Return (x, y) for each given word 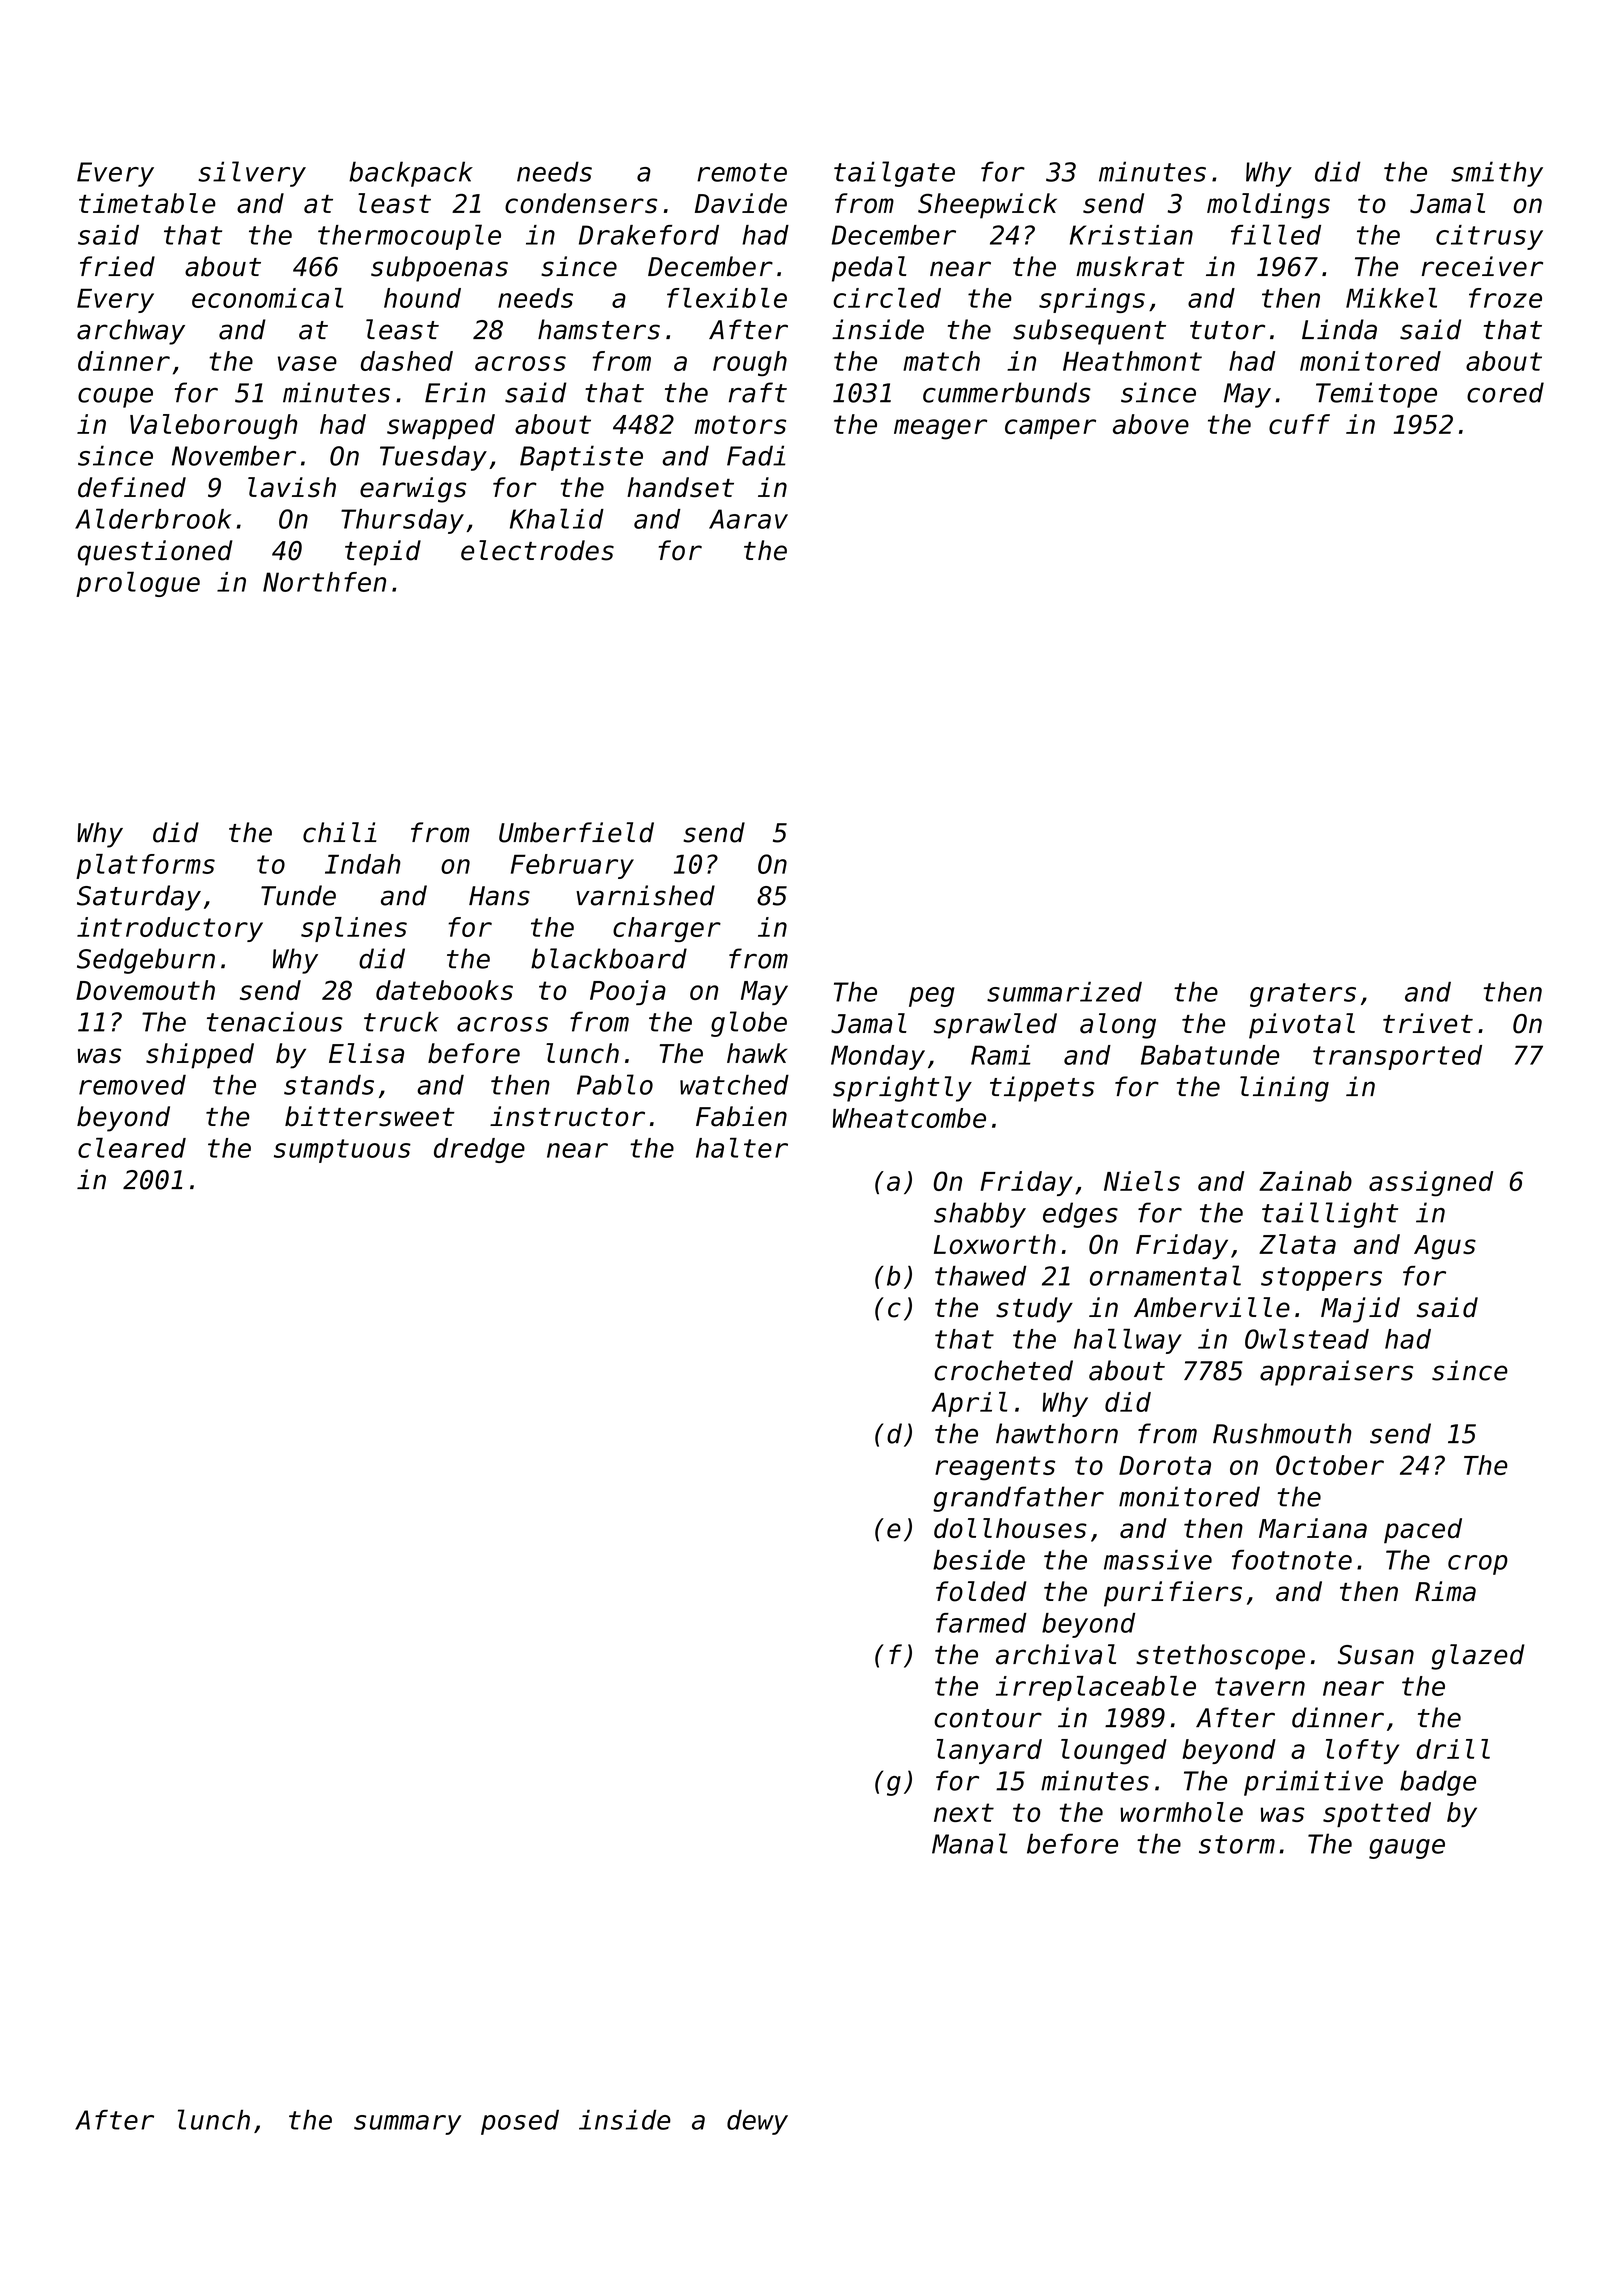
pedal (869, 269)
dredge (479, 1150)
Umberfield (576, 832)
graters (1303, 995)
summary (407, 2125)
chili (340, 832)
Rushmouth (1282, 1433)
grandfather (1018, 1499)
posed (520, 2122)
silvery (252, 174)
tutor (1227, 330)
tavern (1260, 1686)
